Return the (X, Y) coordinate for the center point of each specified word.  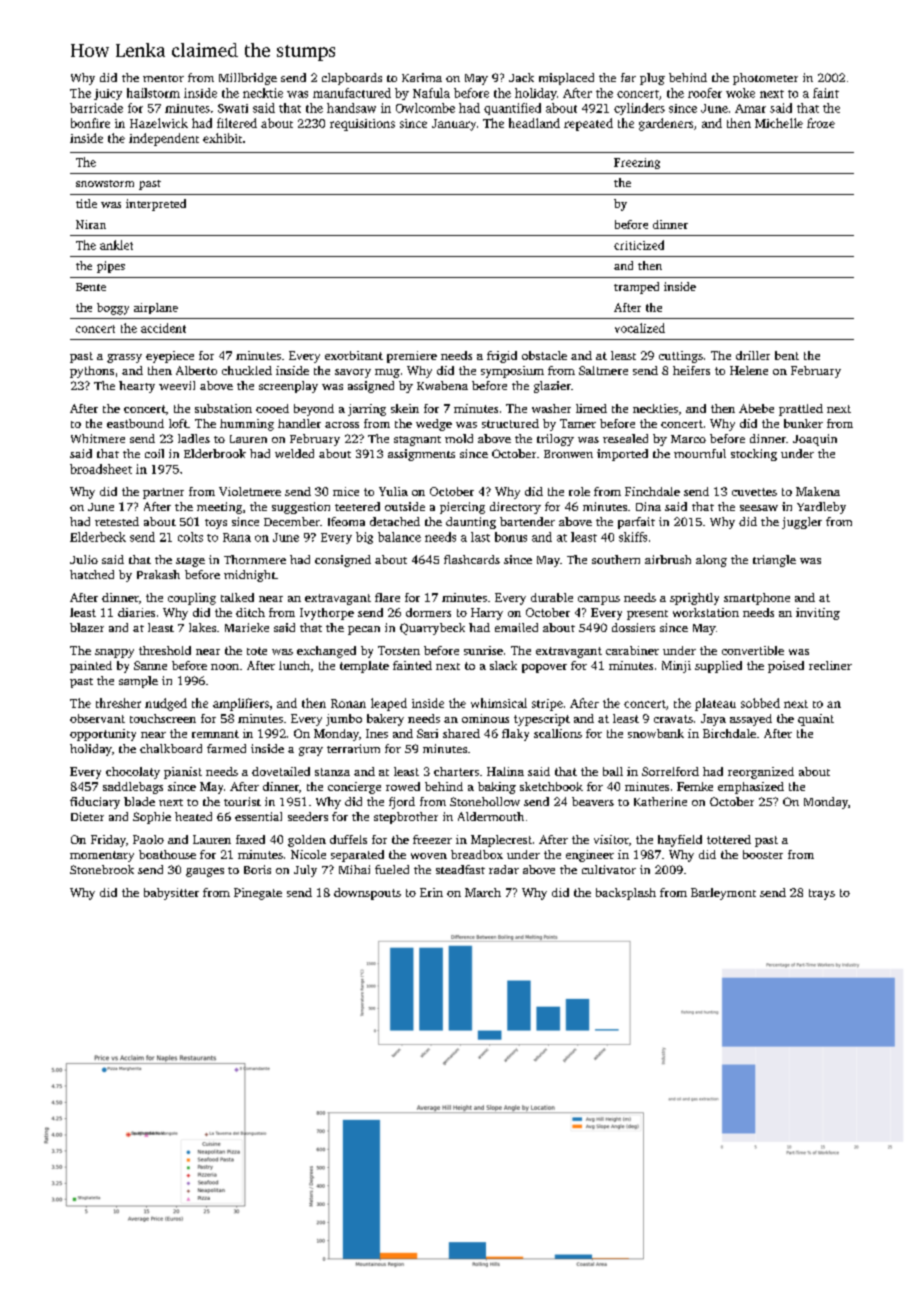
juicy (108, 94)
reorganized (761, 773)
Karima (422, 77)
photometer (765, 79)
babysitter (171, 894)
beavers (593, 801)
